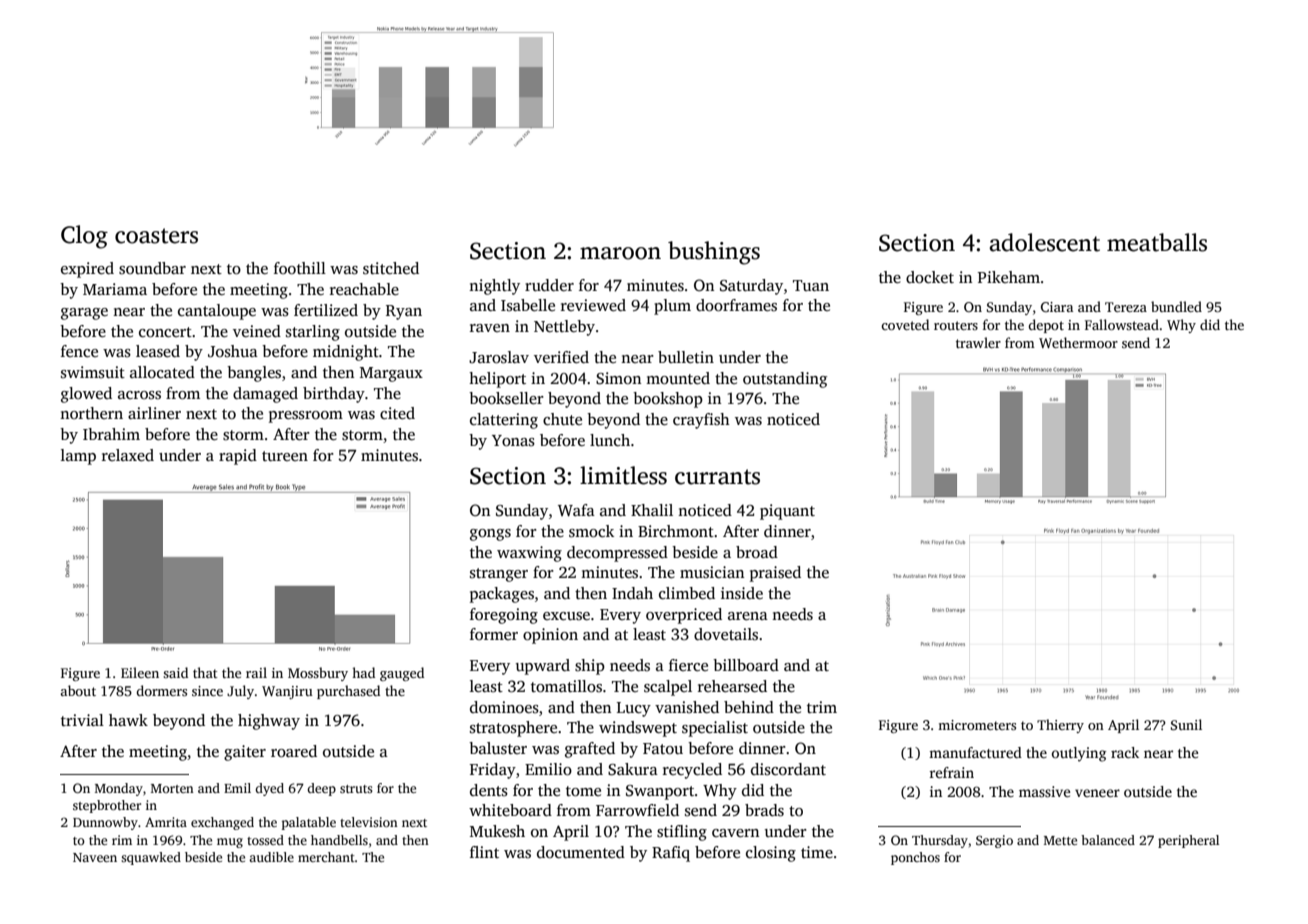 The width and height of the document is (1308, 924). I want to click on coasters, so click(156, 236).
